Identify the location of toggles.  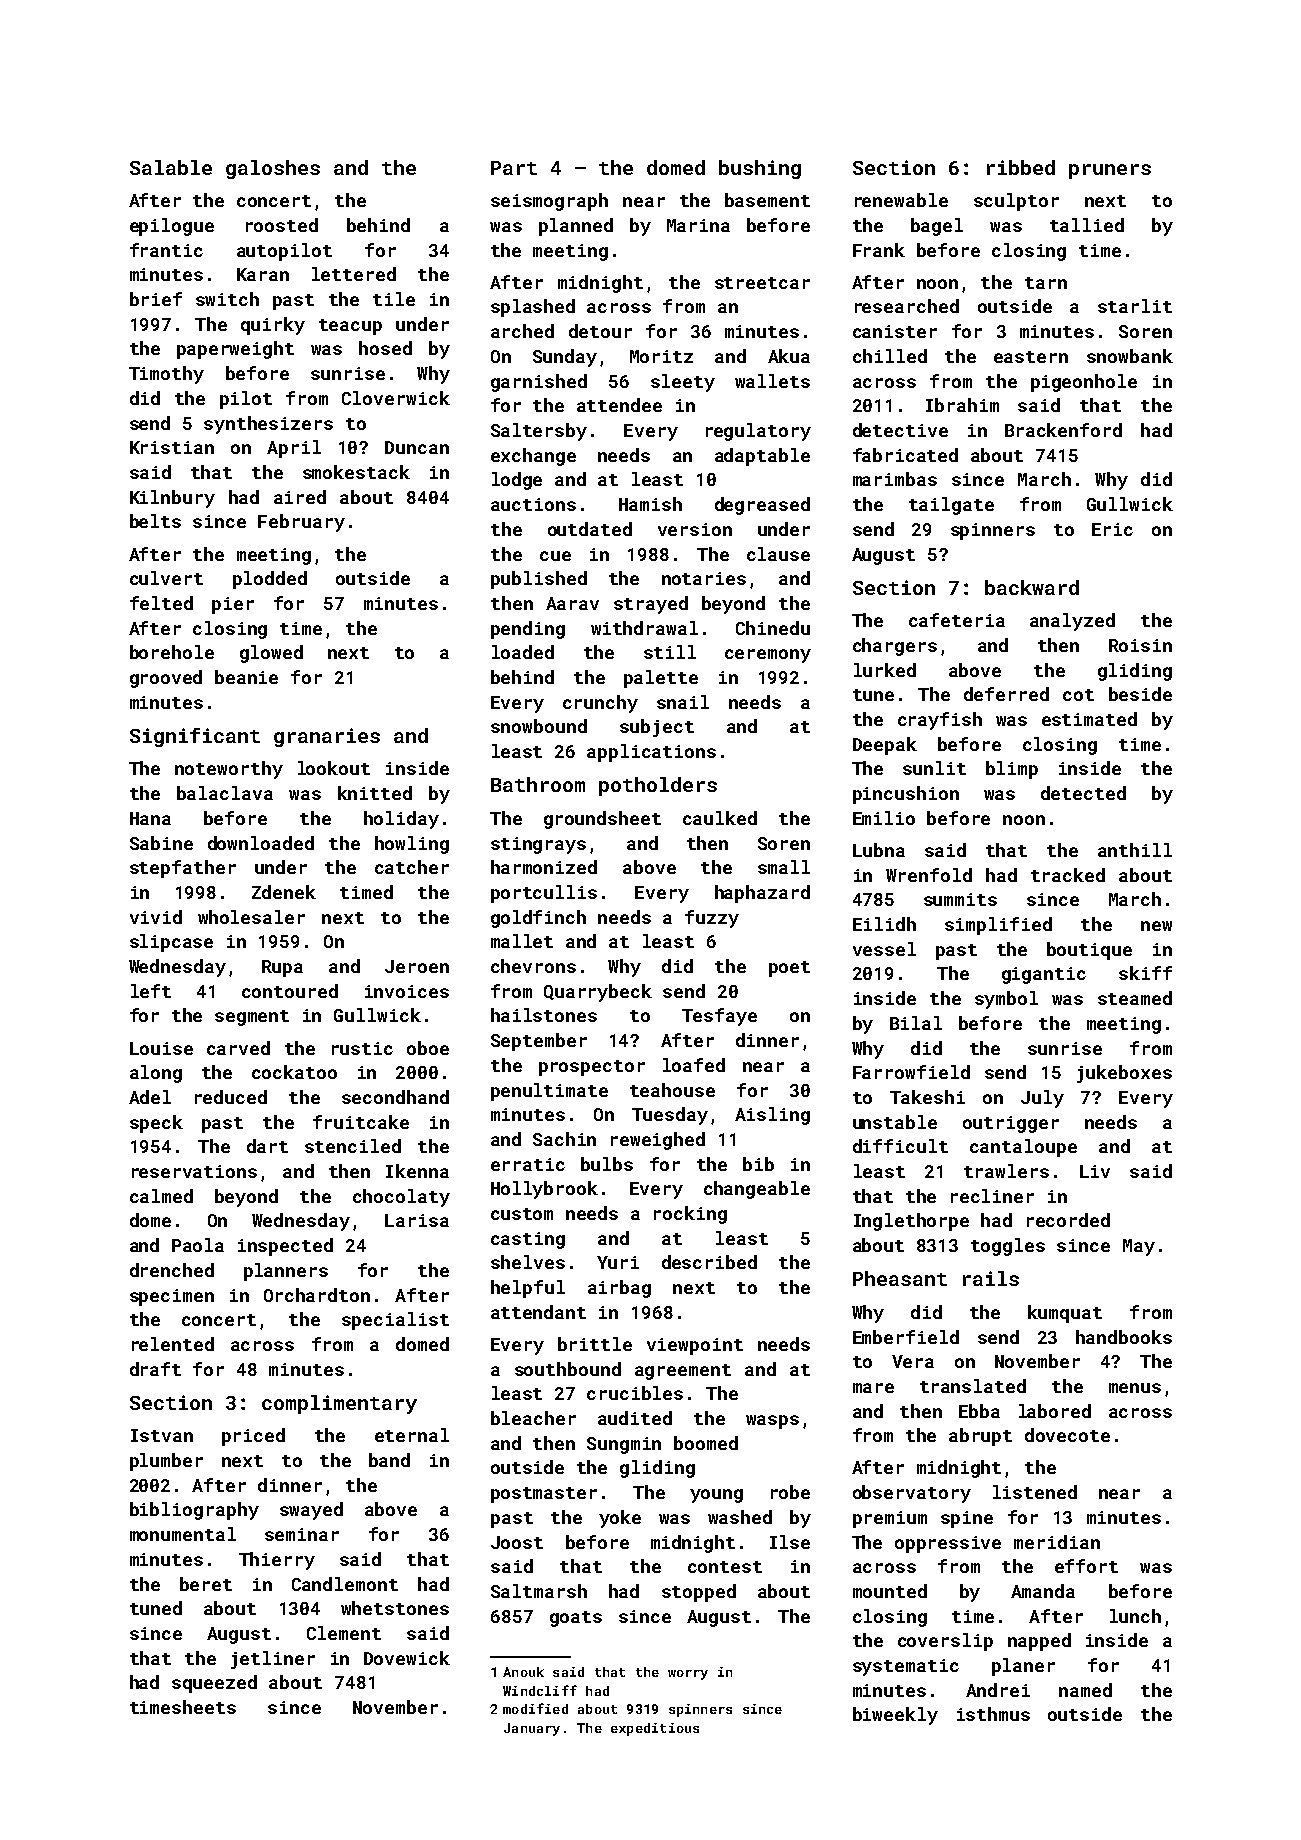
(1008, 1247).
